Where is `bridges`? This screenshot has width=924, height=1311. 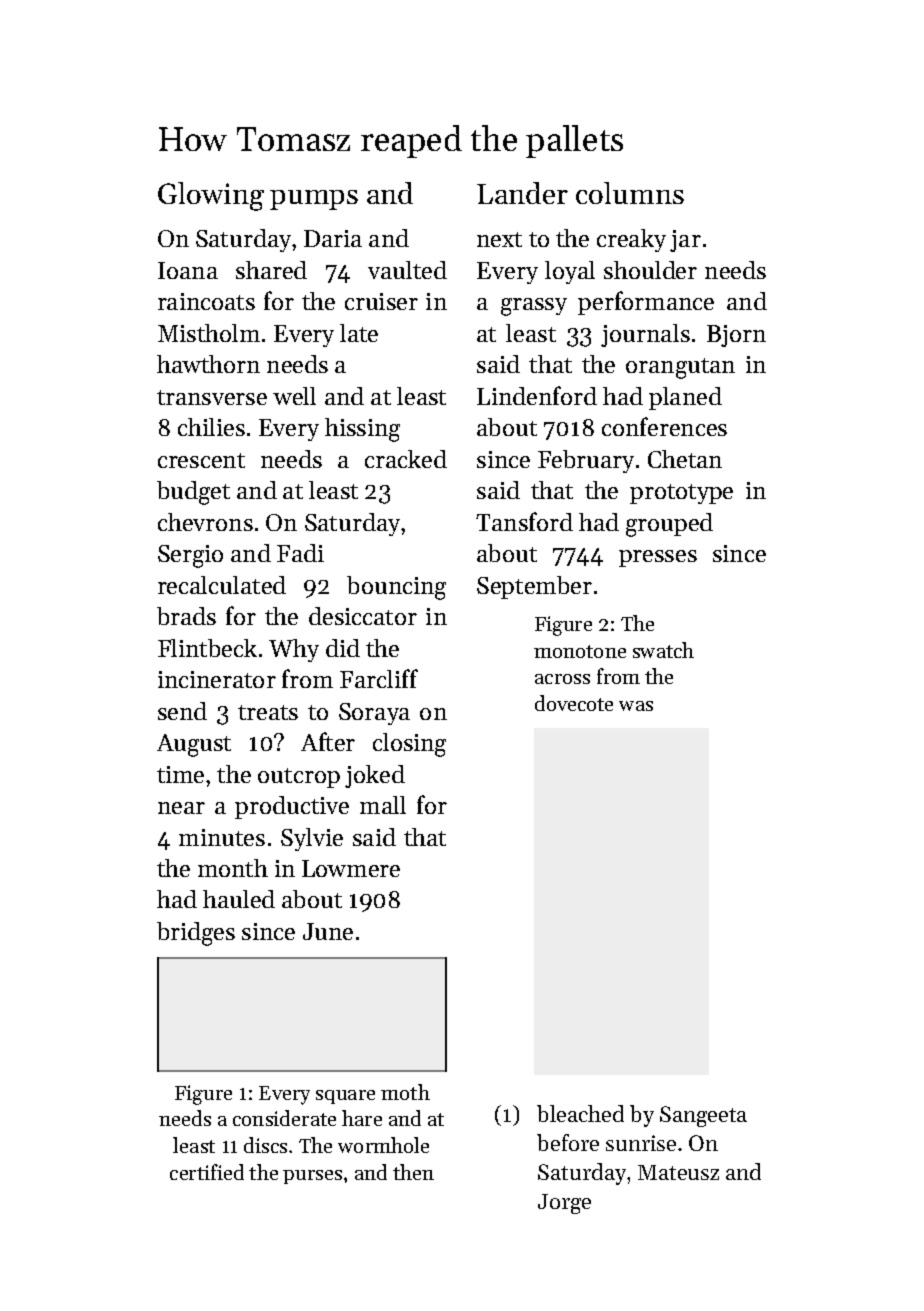 bridges is located at coordinates (196, 934).
